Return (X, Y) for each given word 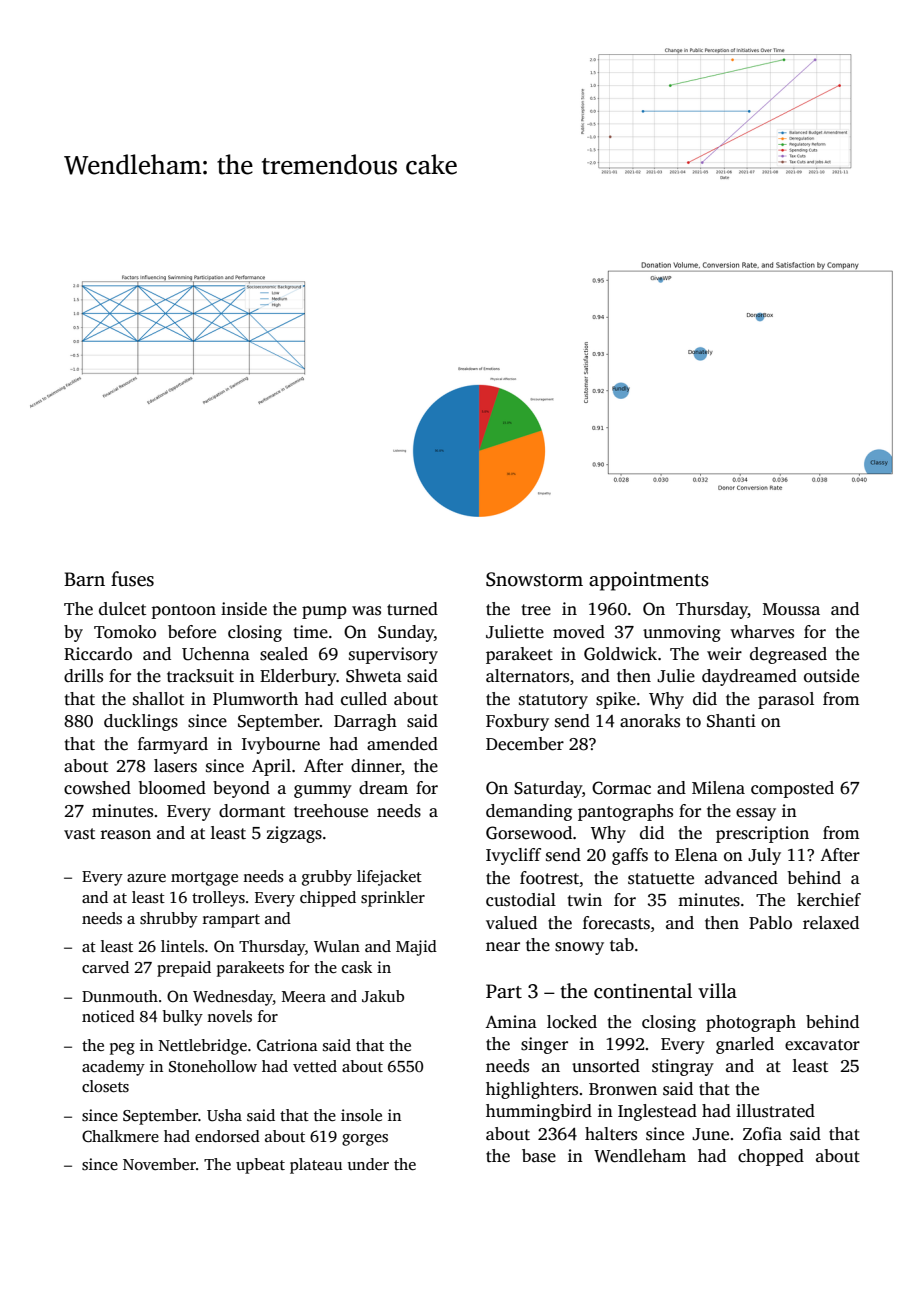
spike (616, 700)
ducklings (141, 722)
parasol (786, 700)
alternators (527, 676)
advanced (741, 878)
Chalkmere (120, 1136)
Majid (416, 948)
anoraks (650, 721)
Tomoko (125, 632)
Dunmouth (120, 996)
